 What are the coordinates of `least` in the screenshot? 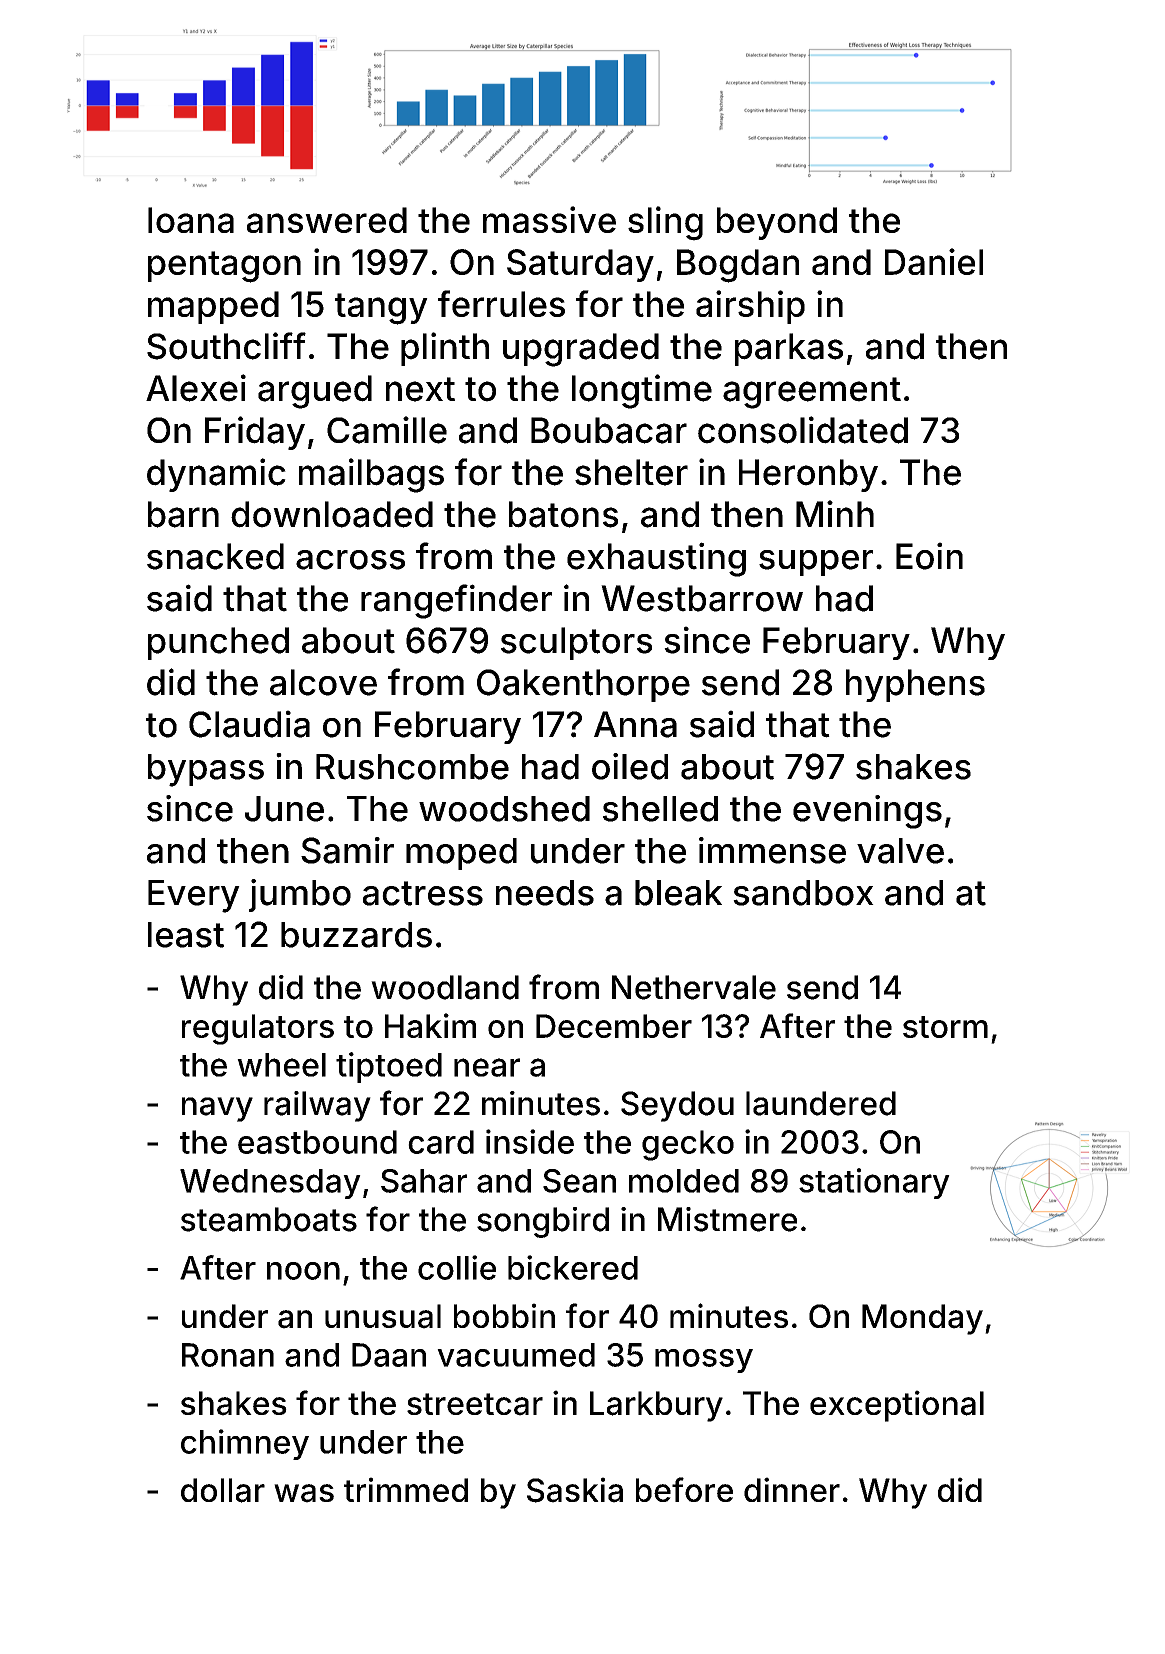 It's located at (186, 935).
